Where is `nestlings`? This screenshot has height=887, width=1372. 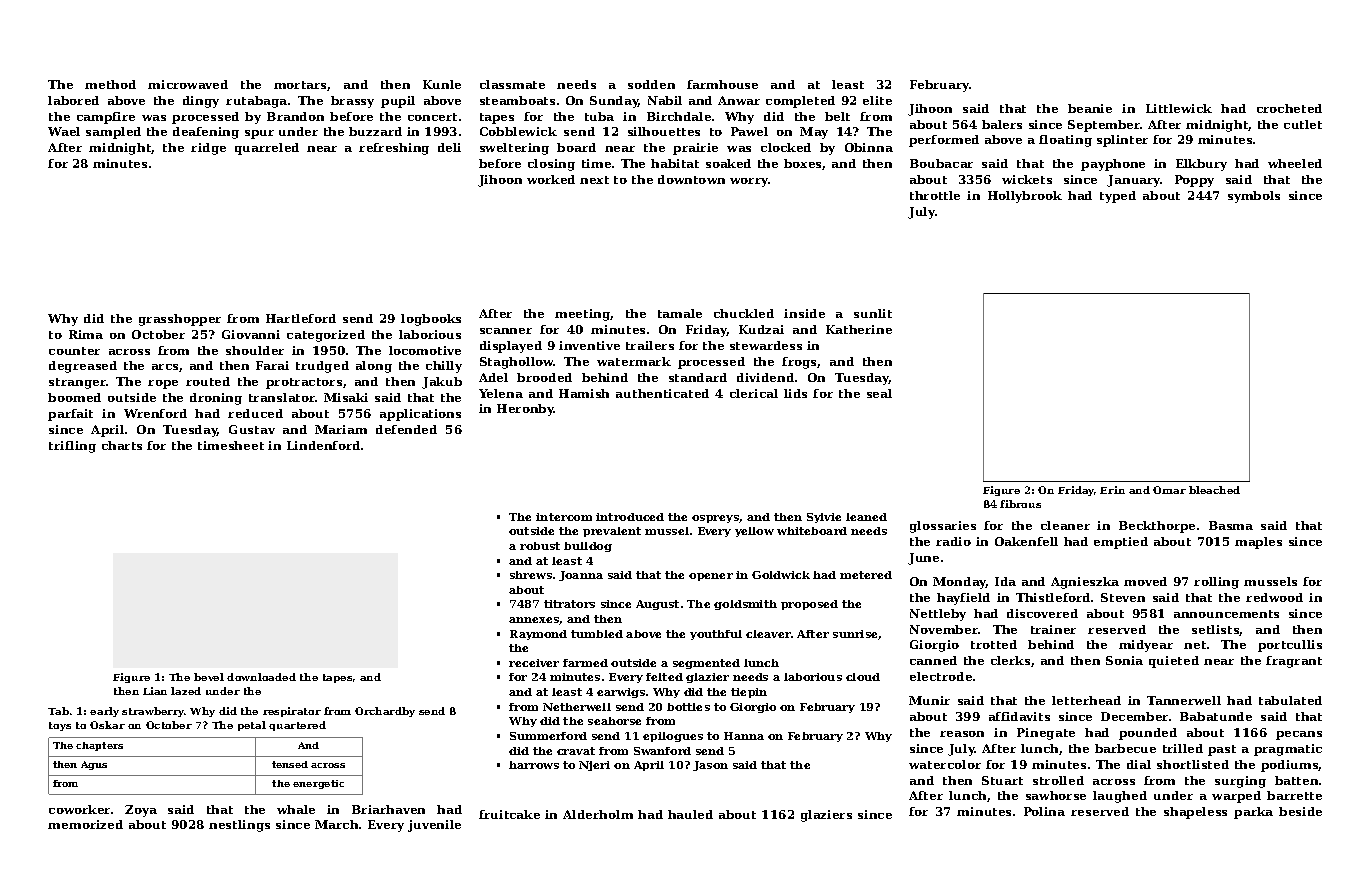
nestlings is located at coordinates (239, 826).
